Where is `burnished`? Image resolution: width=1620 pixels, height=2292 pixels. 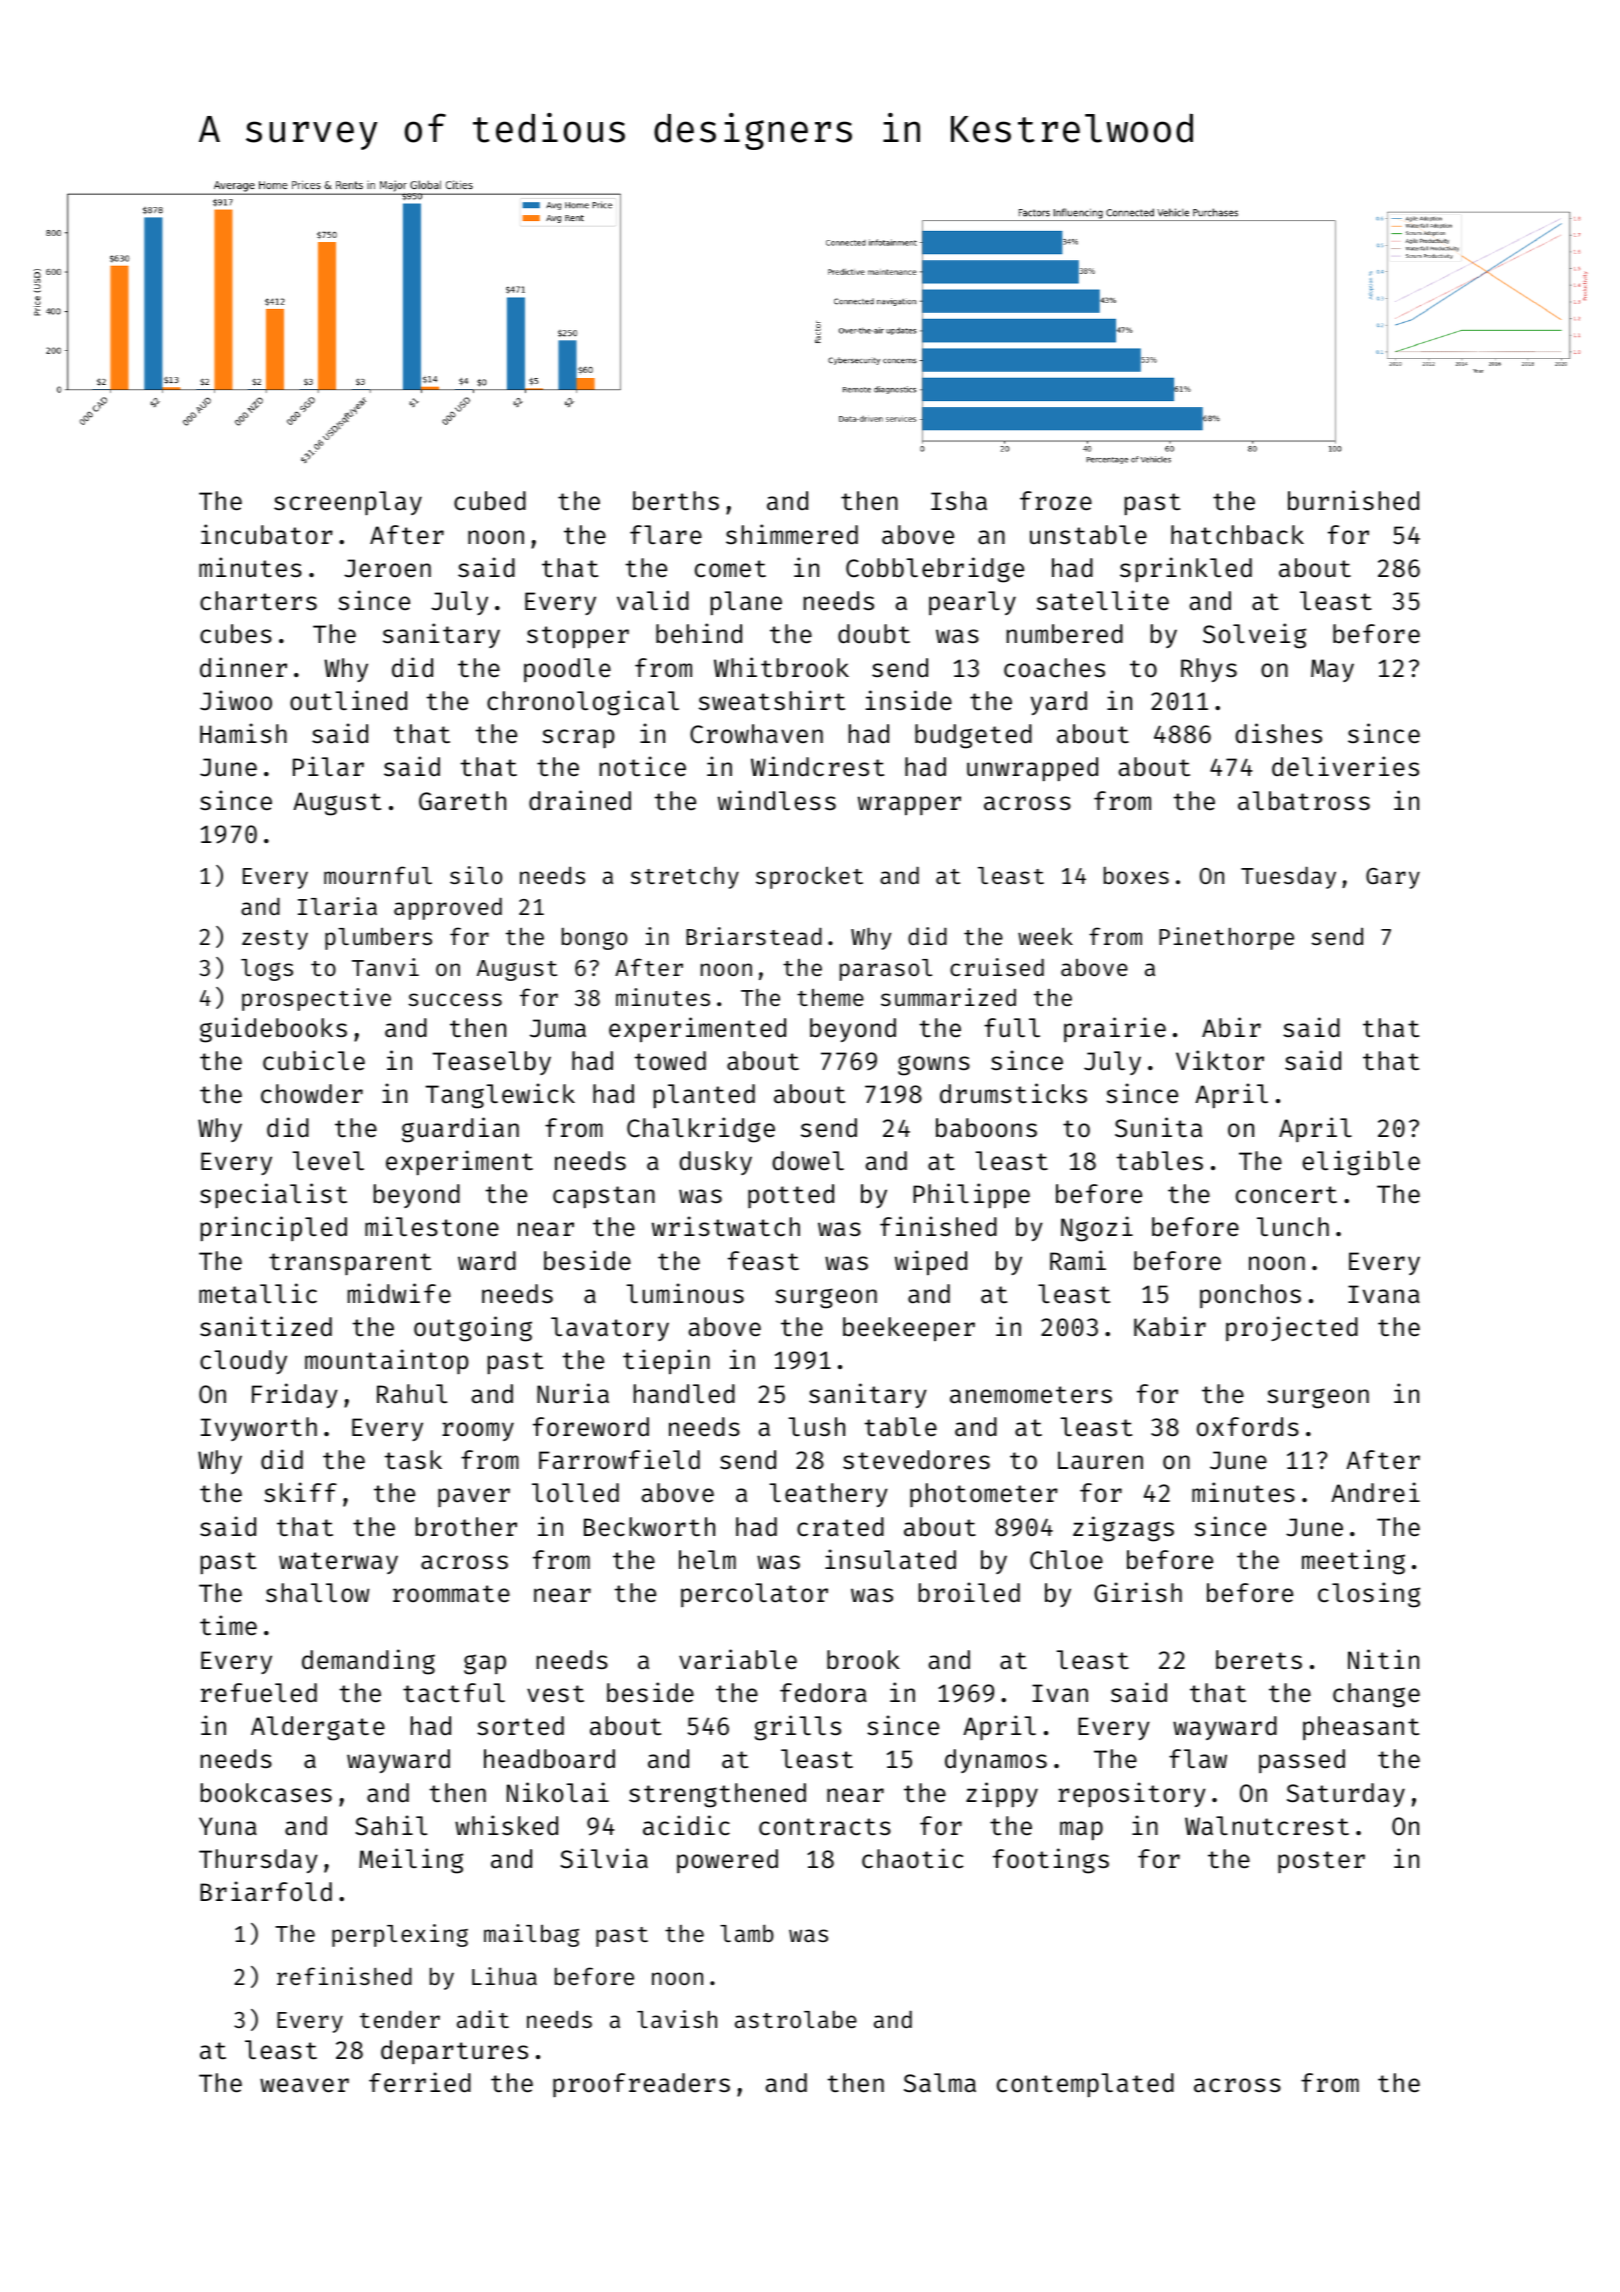
burnished is located at coordinates (1353, 500).
